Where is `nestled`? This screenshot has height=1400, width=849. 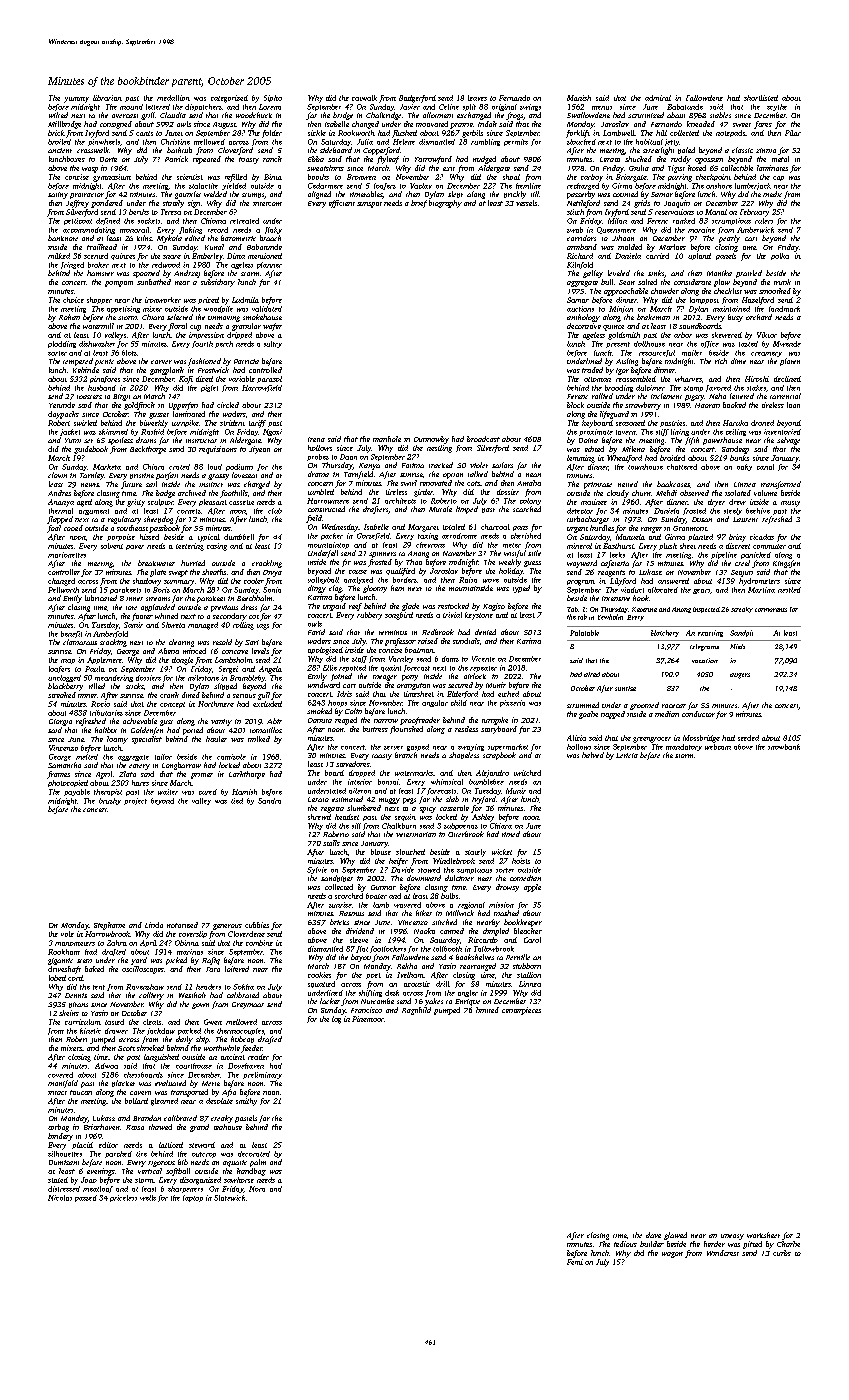 nestled is located at coordinates (789, 590).
